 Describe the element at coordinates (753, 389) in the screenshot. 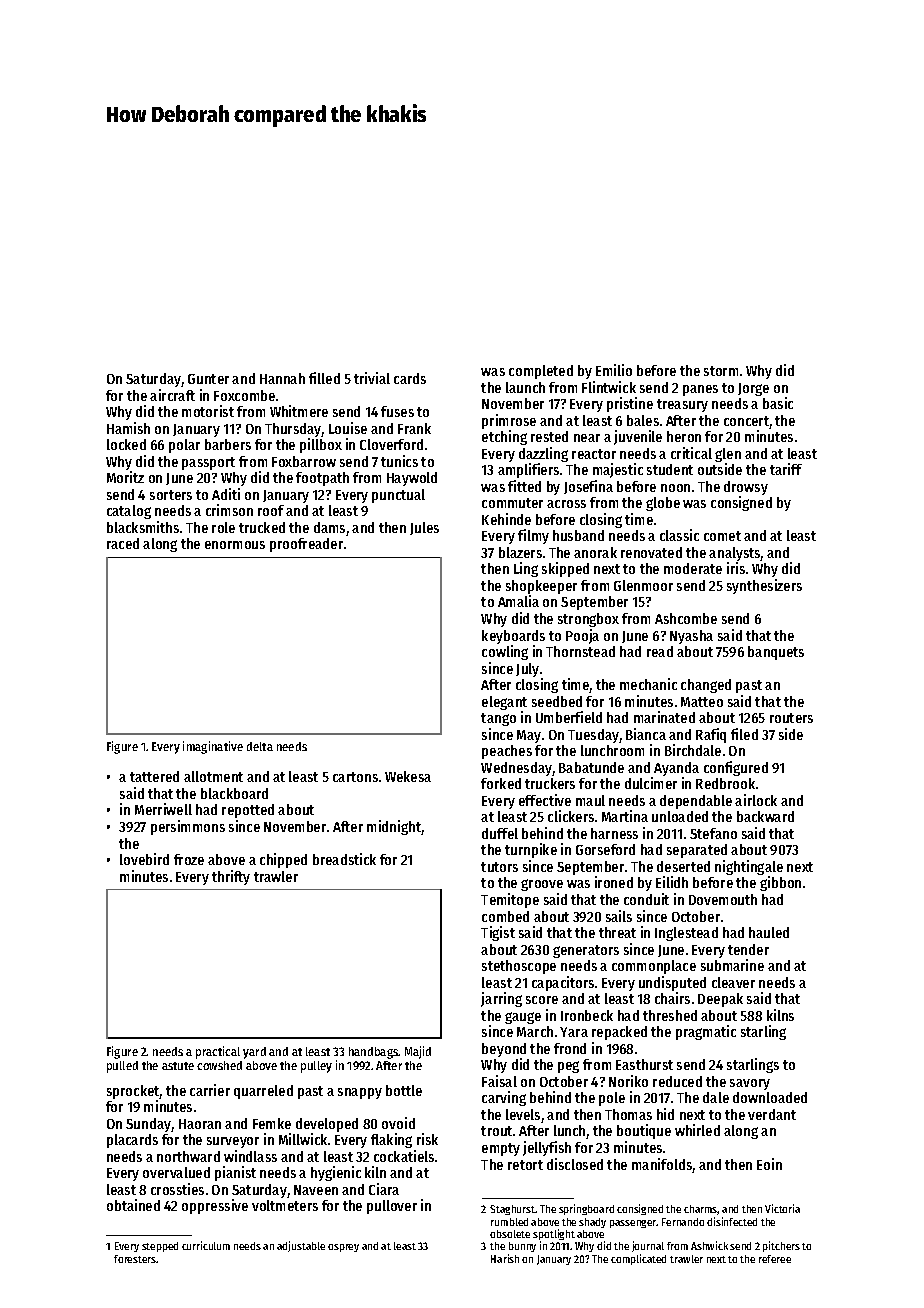

I see `Jorge` at that location.
